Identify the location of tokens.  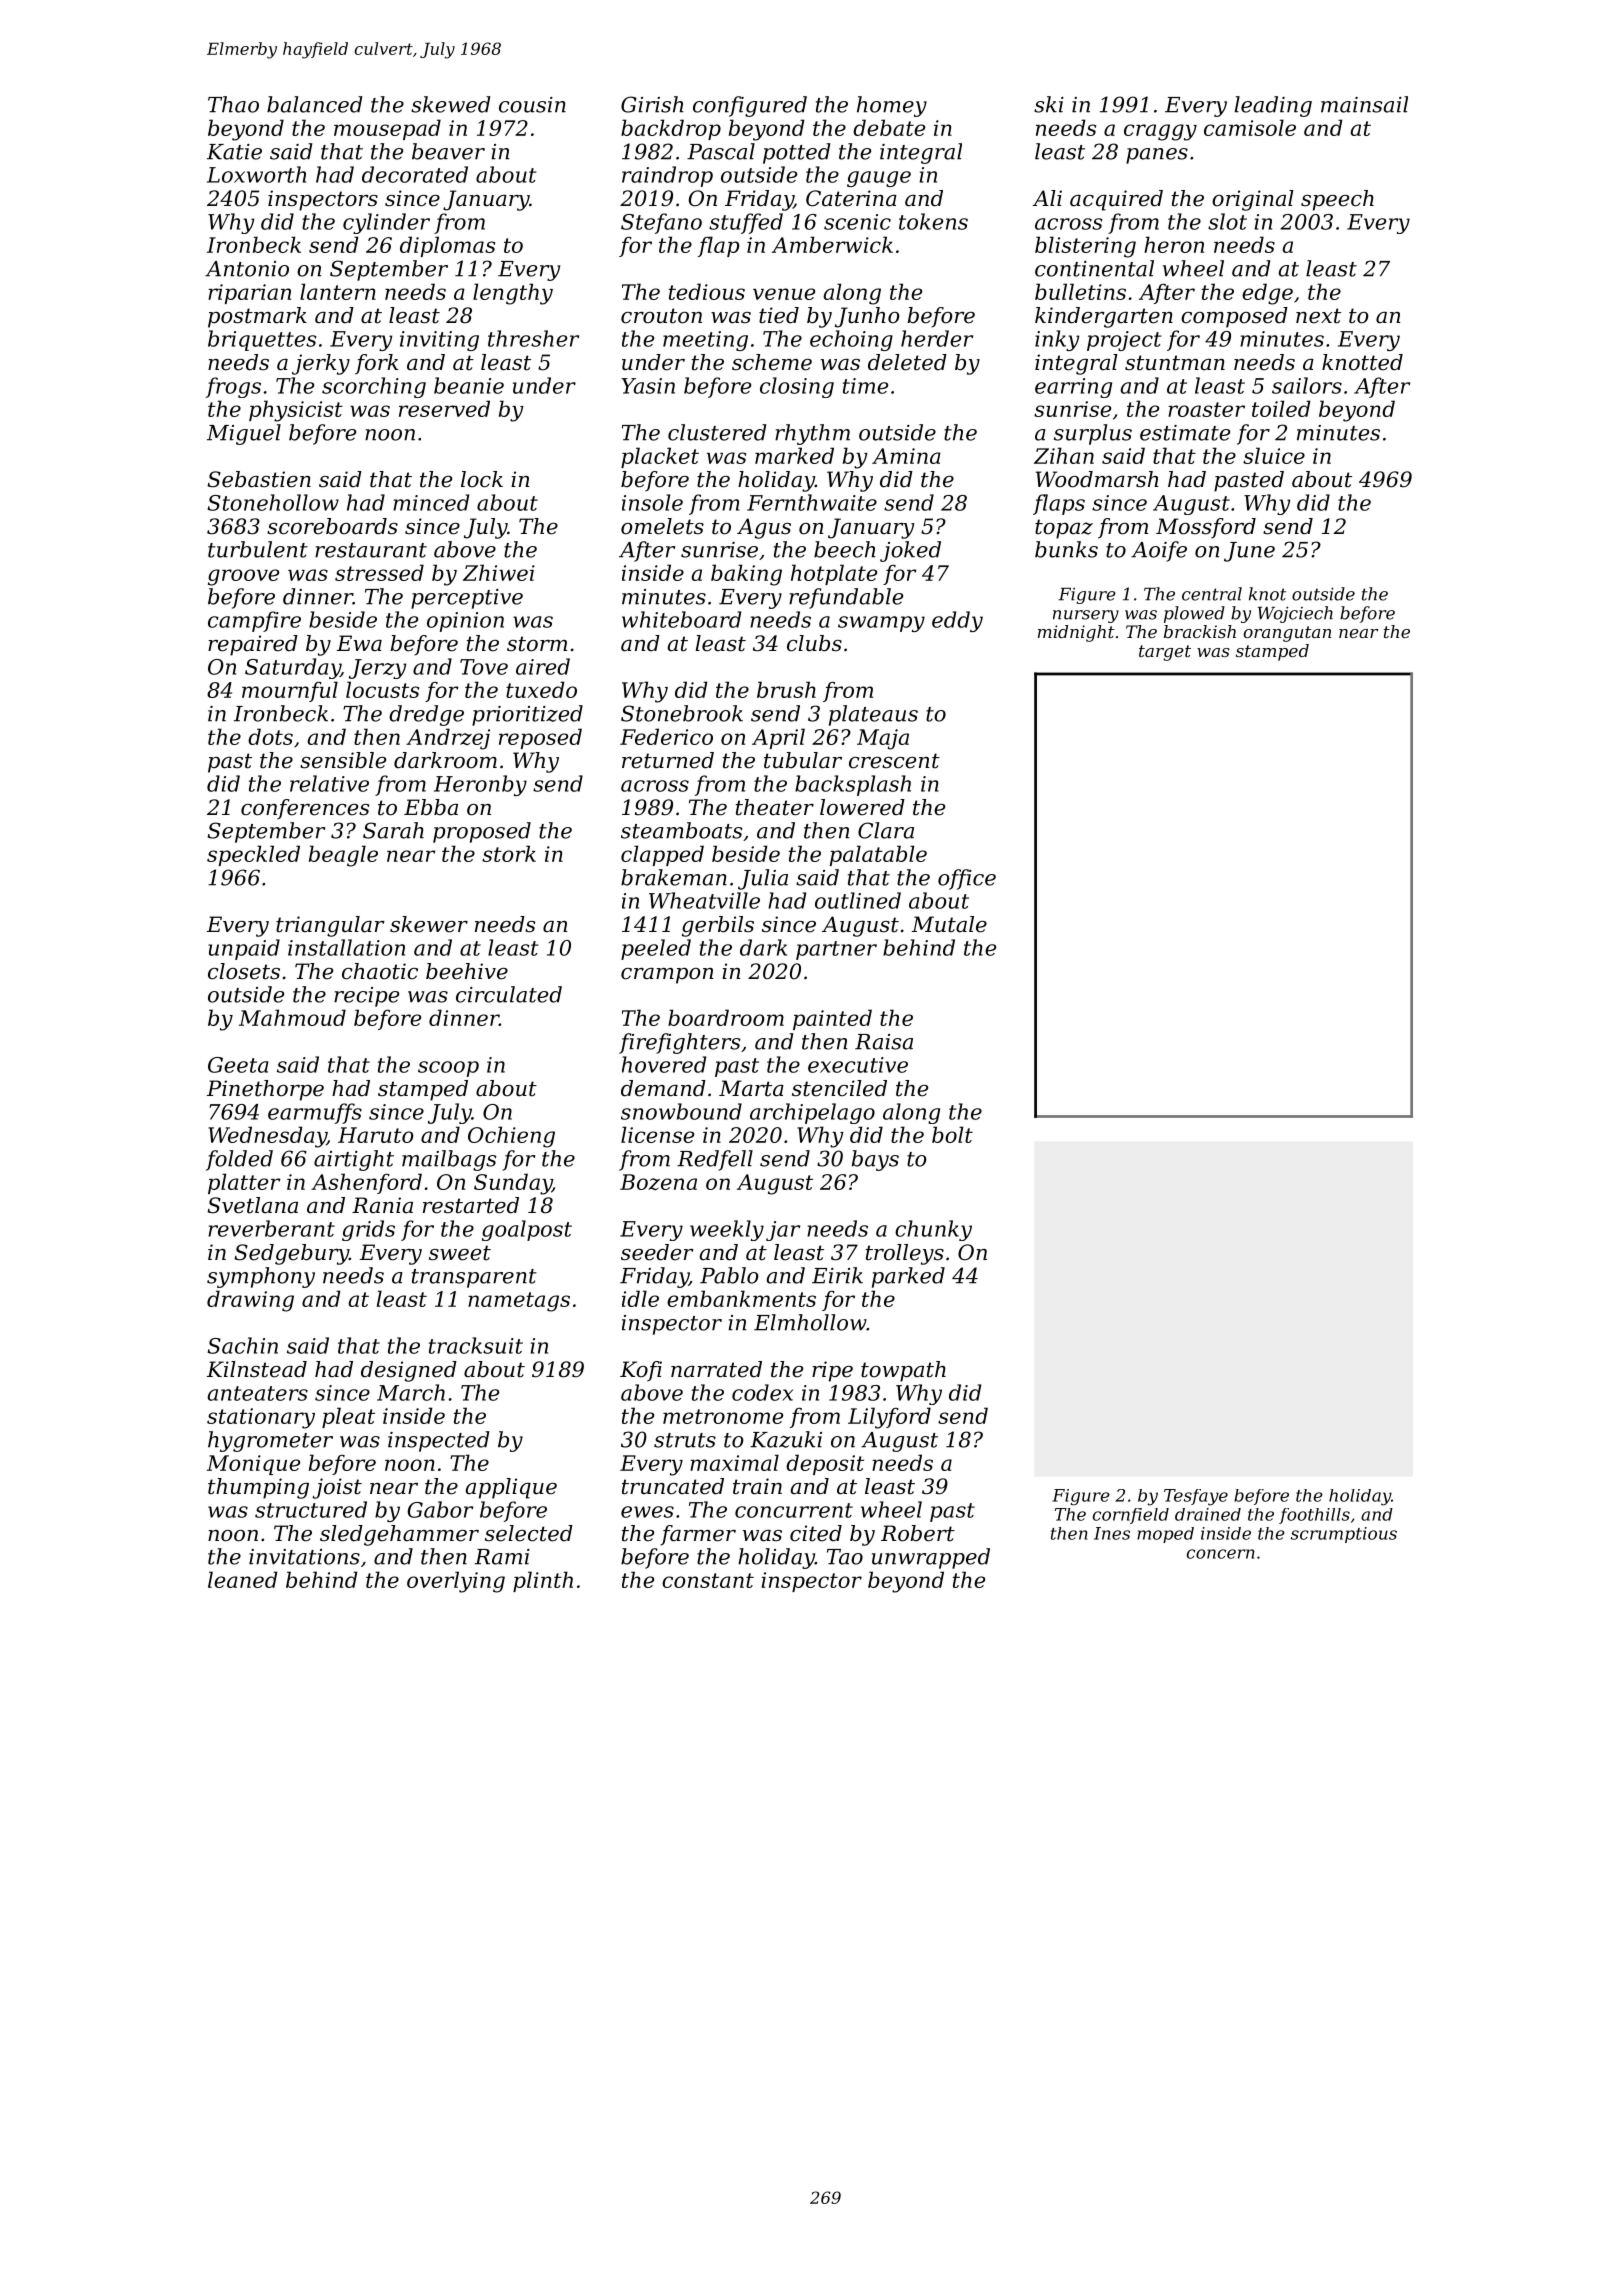
(933, 221).
